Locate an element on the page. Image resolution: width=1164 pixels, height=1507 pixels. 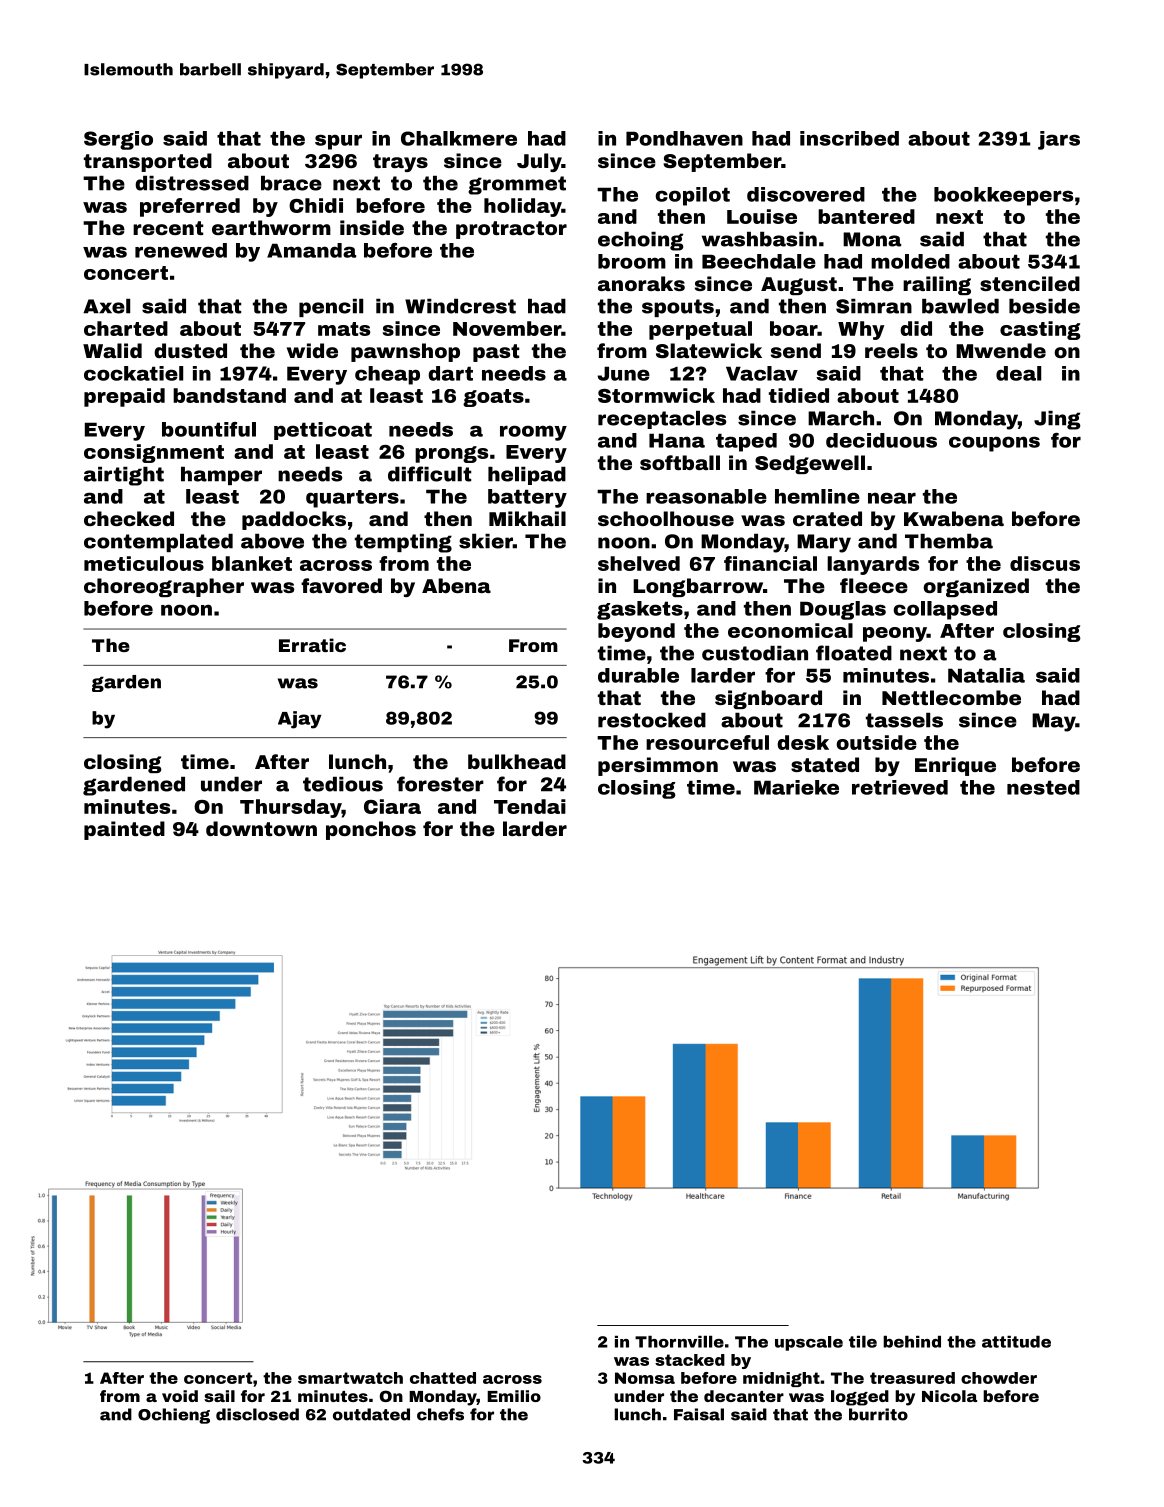
Sergio is located at coordinates (118, 140).
